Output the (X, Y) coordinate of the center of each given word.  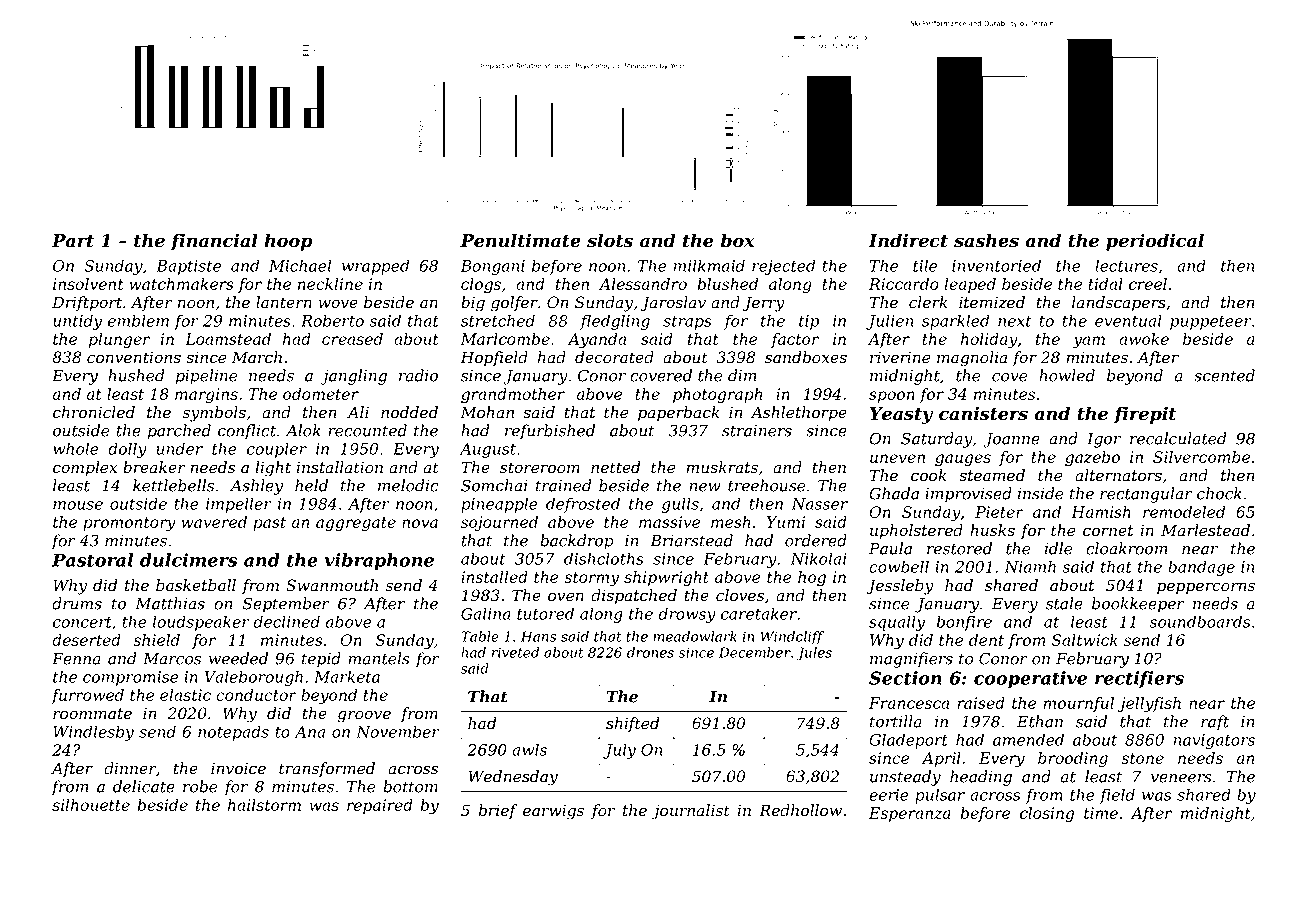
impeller (239, 505)
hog (812, 579)
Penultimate (520, 240)
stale (1064, 603)
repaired (380, 806)
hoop (288, 242)
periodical (1155, 242)
